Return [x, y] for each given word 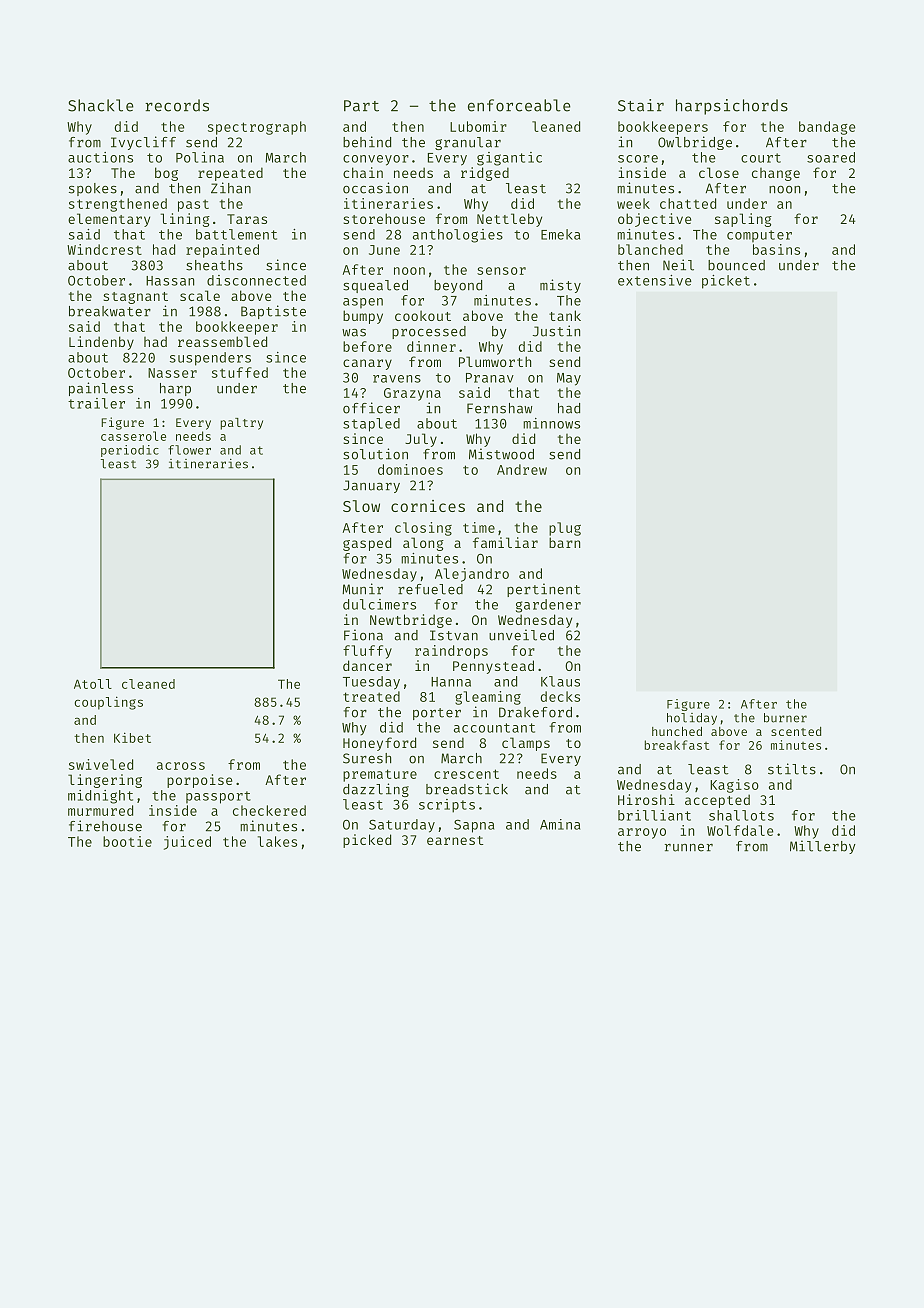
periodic [130, 451]
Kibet [132, 737]
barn [564, 542]
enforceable [519, 105]
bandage [827, 128]
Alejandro [472, 575]
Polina [200, 157]
